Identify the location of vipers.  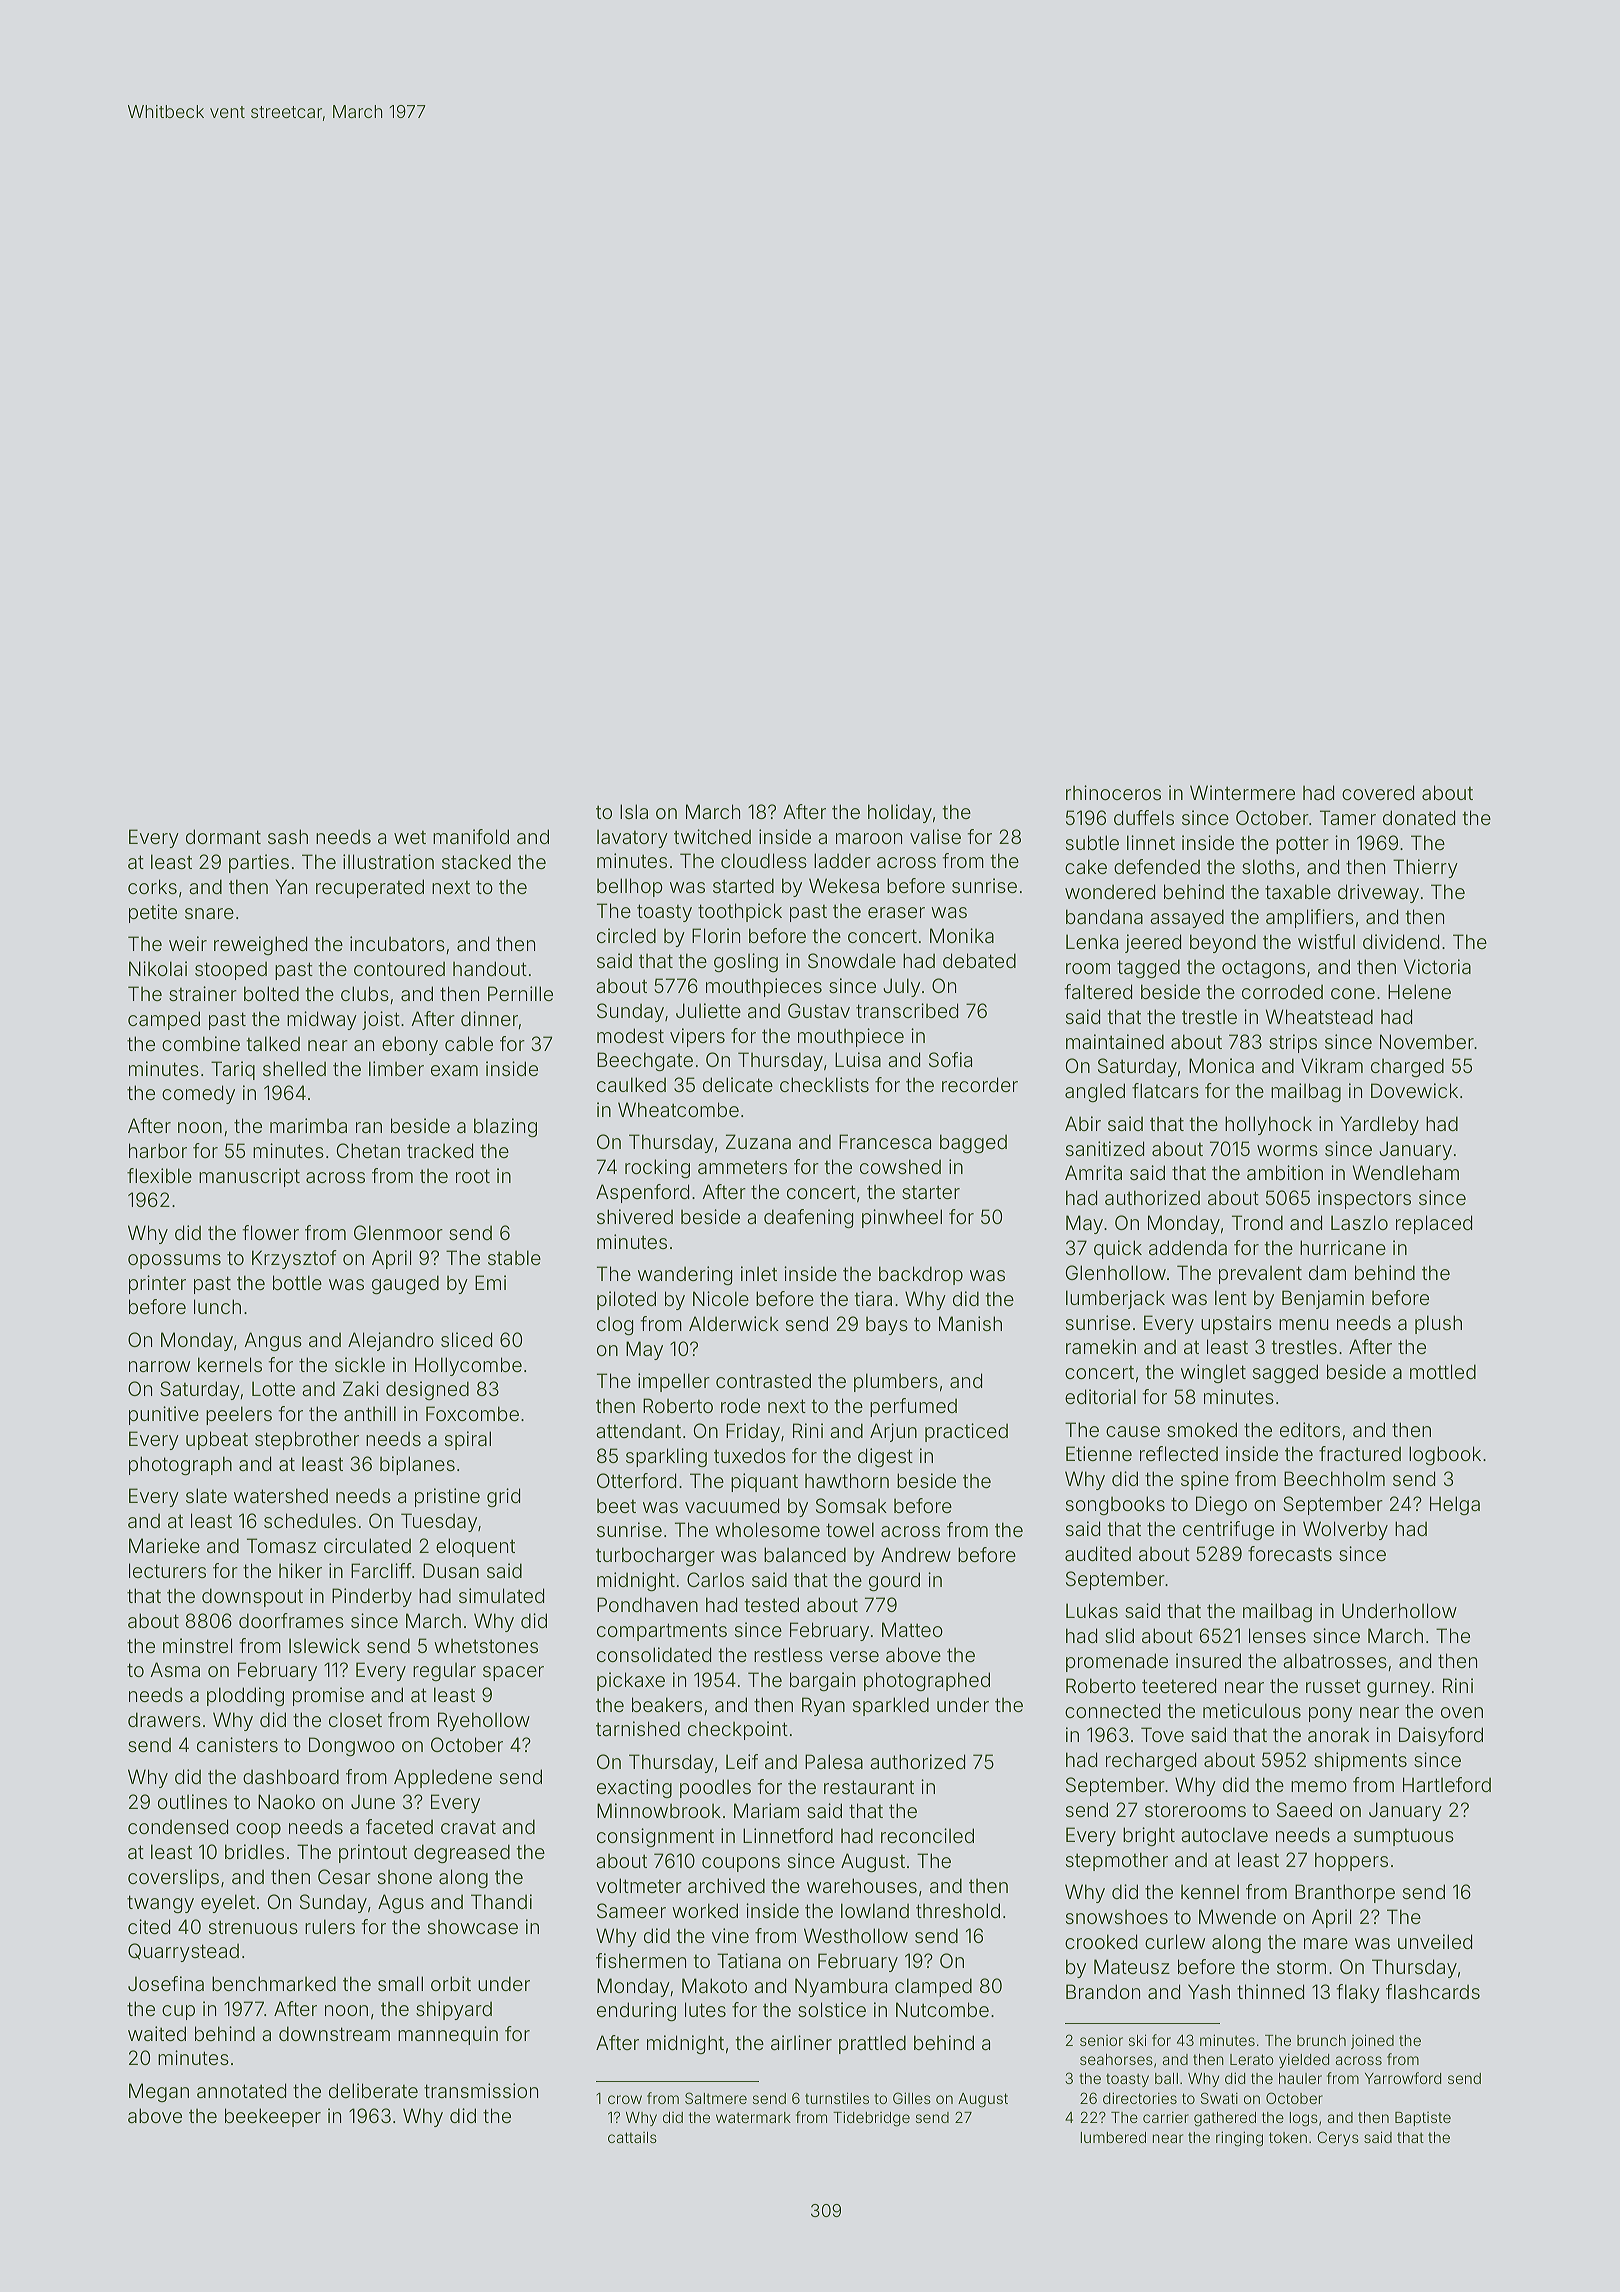
(697, 1037).
